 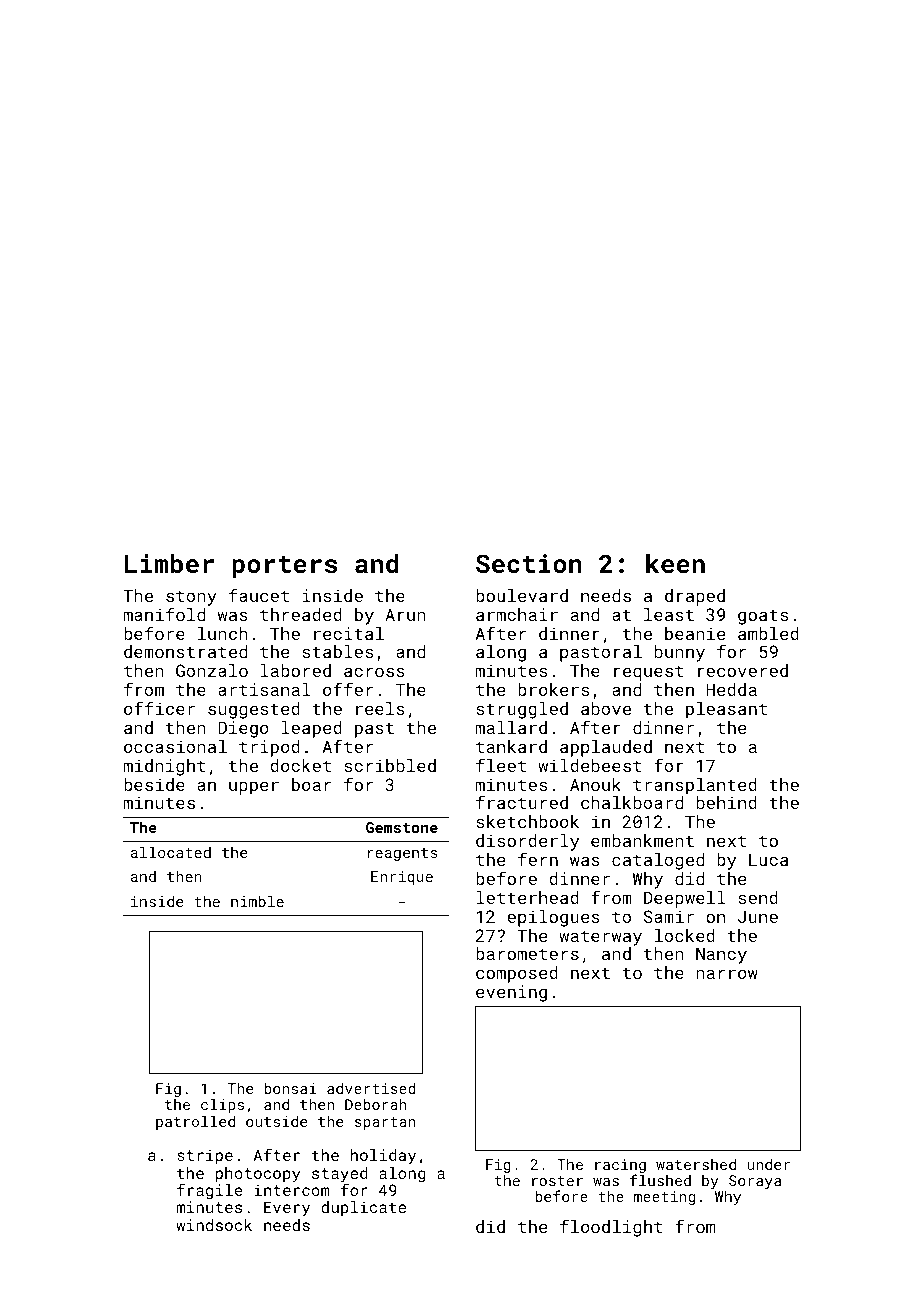 What do you see at coordinates (763, 617) in the document?
I see `goats` at bounding box center [763, 617].
